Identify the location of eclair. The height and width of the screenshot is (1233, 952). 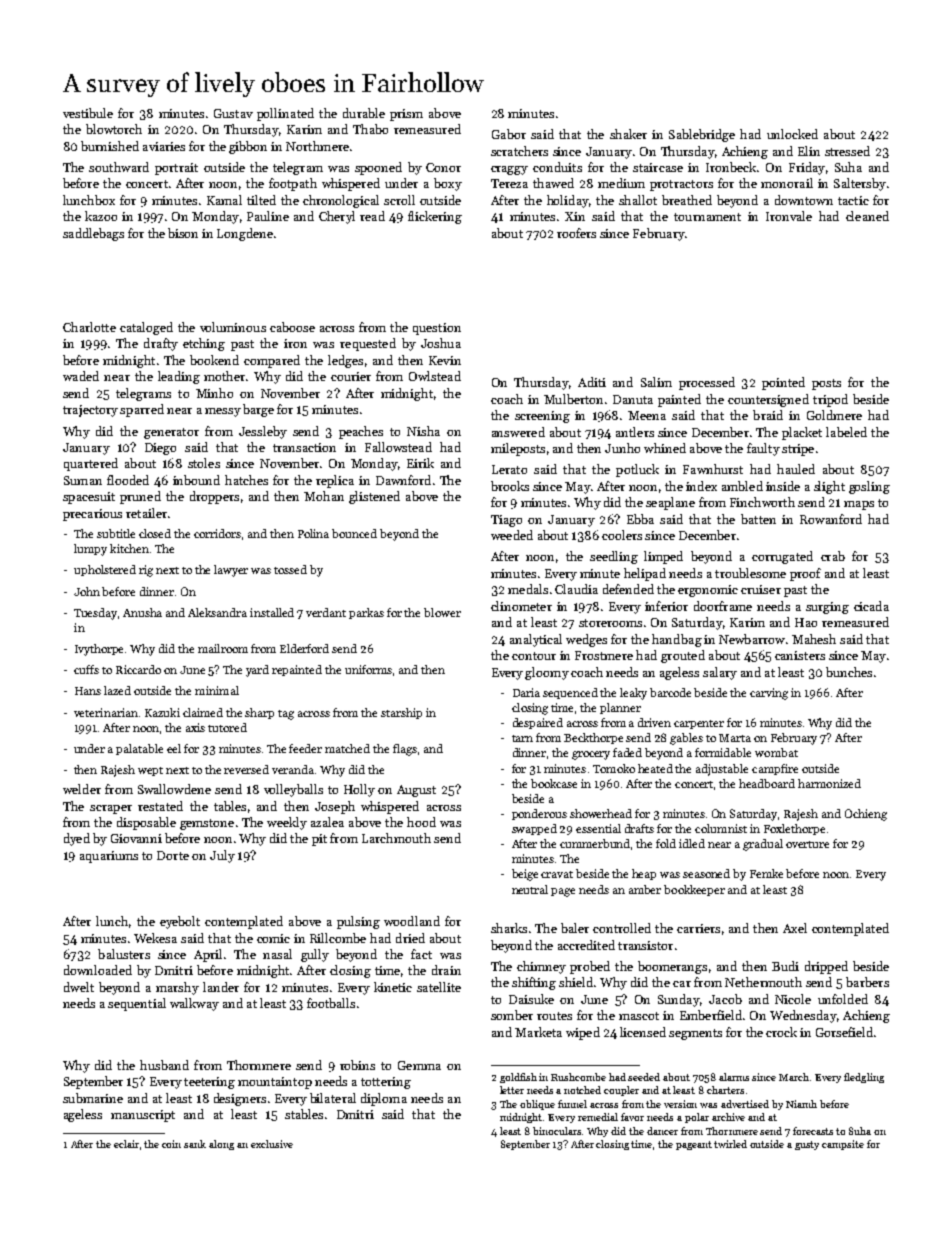
(126, 1144).
